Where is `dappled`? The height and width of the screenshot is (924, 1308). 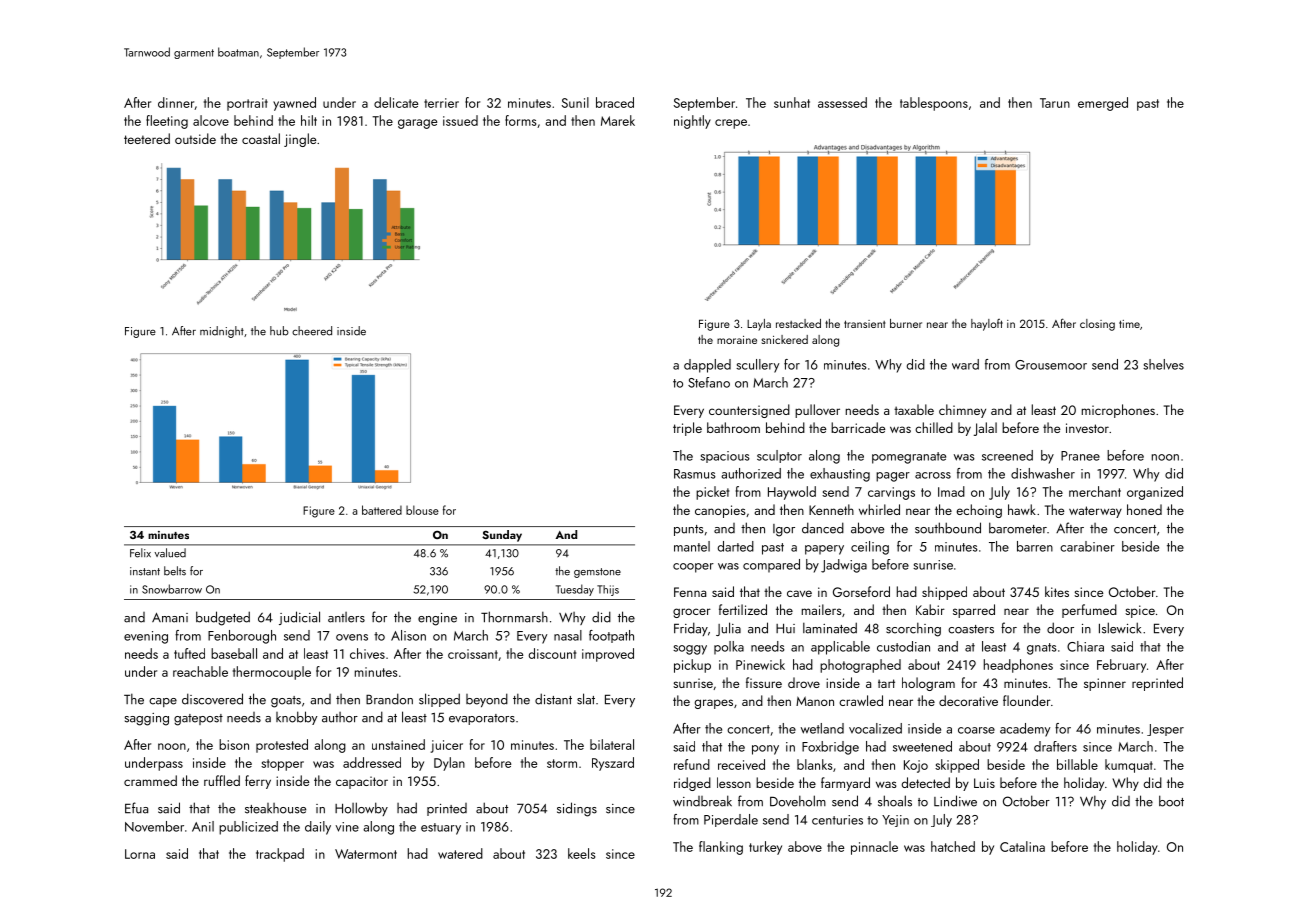 dappled is located at coordinates (707, 366).
